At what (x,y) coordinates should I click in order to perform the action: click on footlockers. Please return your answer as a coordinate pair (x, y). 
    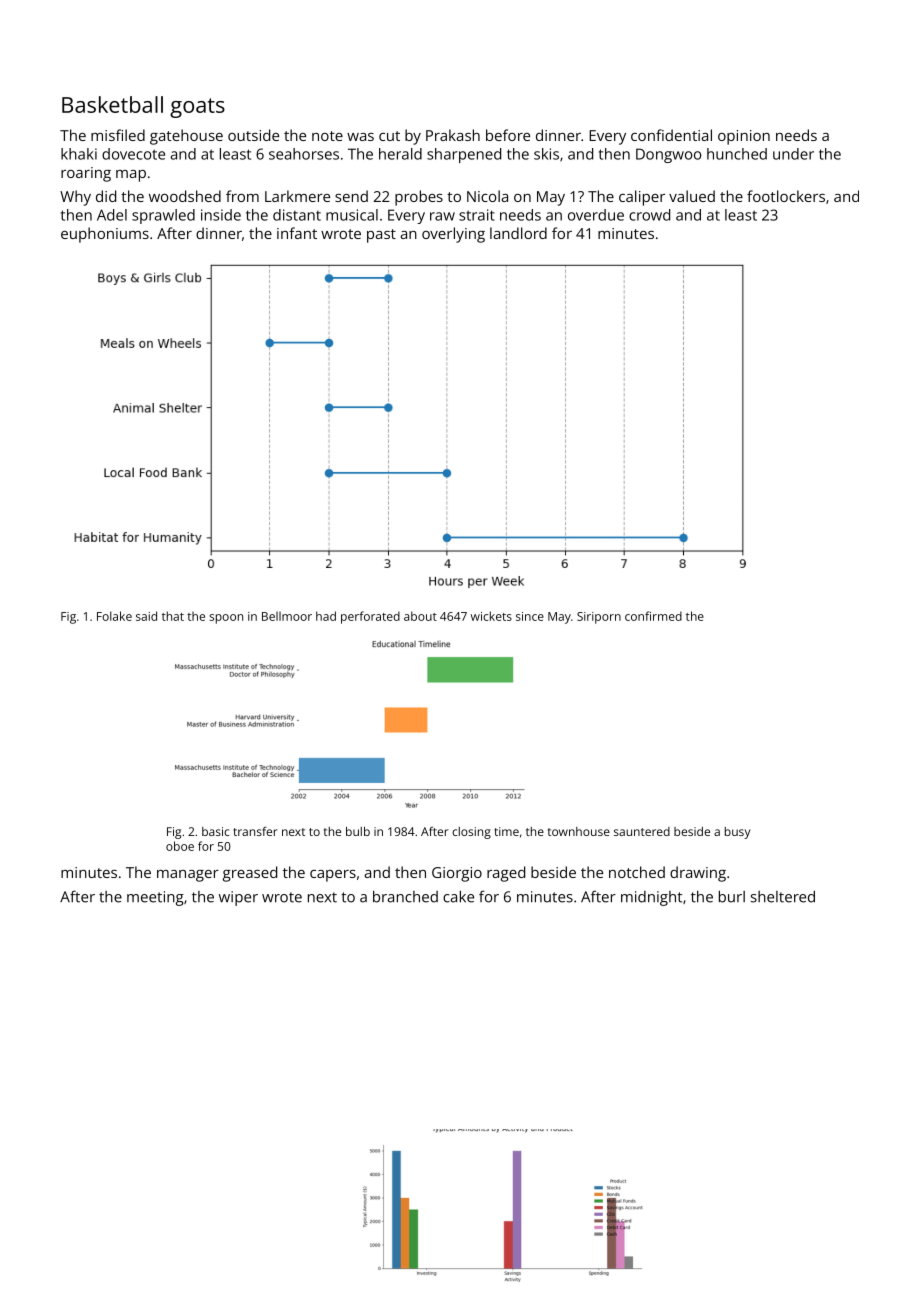
    Looking at the image, I should click on (786, 196).
